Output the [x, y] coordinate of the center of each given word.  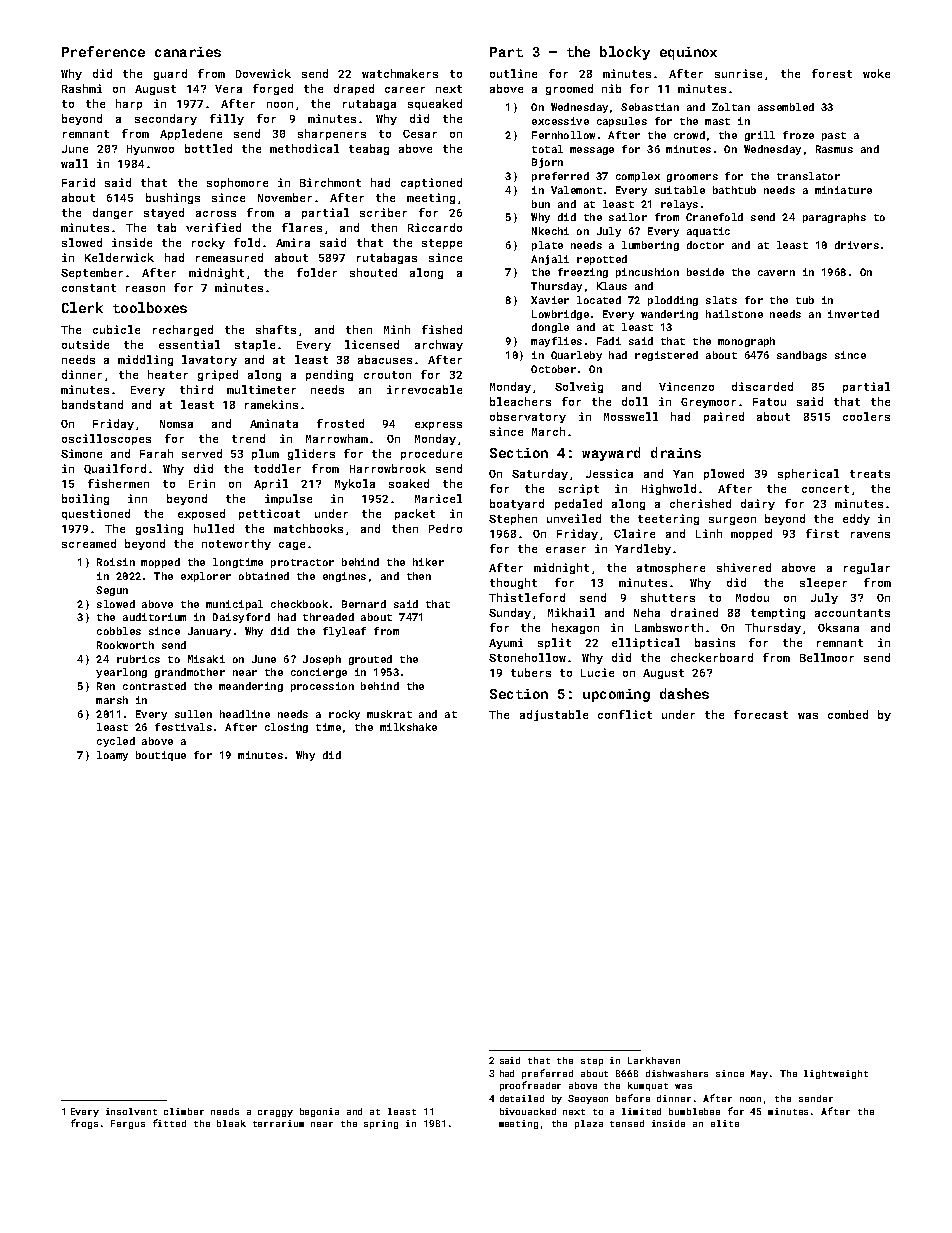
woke [876, 73]
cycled [116, 742]
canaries [188, 52]
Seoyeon [588, 1099]
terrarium [278, 1123]
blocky [625, 53]
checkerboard [712, 657]
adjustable [554, 715]
